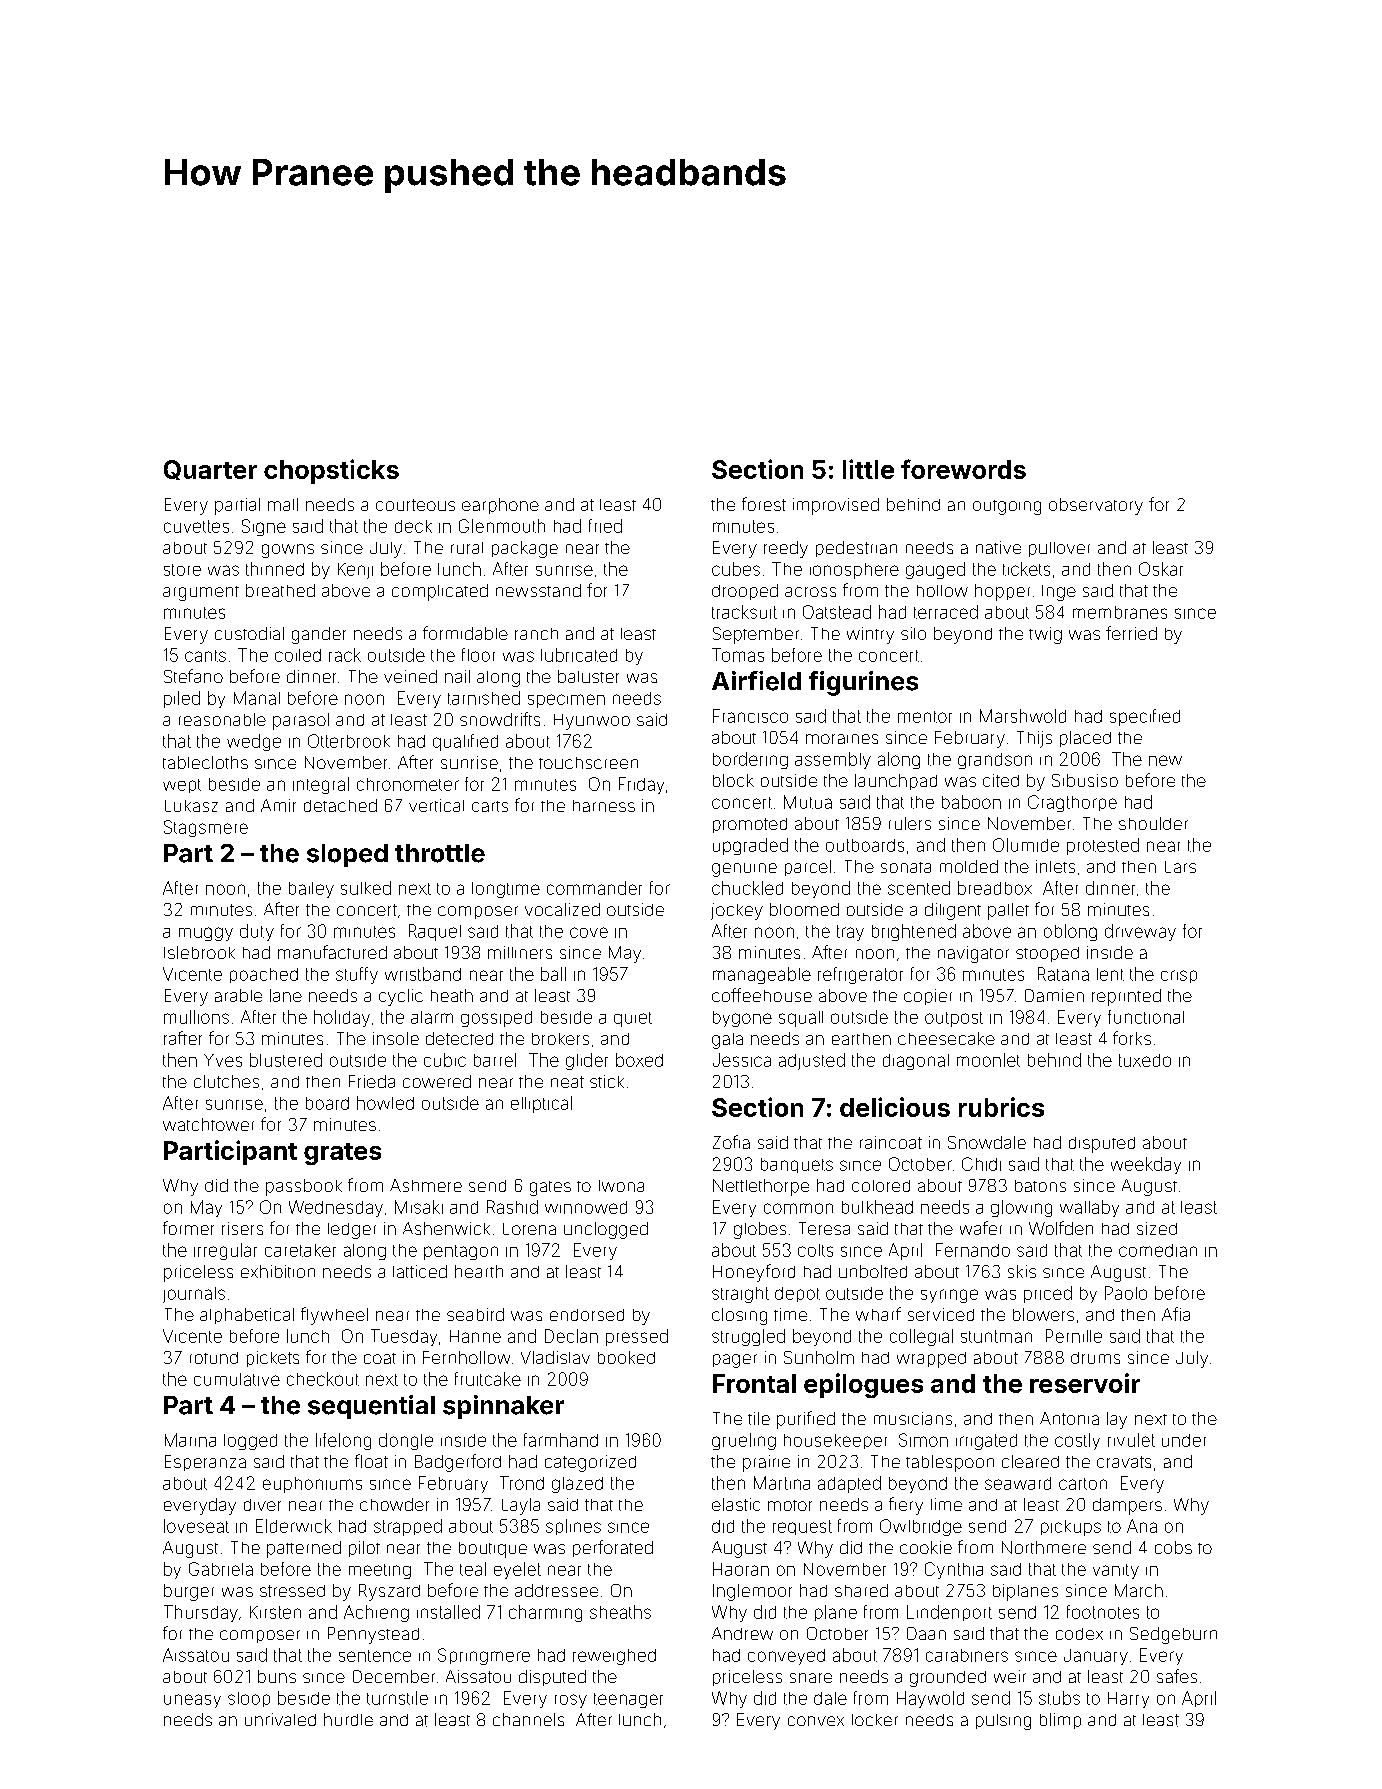 This screenshot has width=1382, height=1789. What do you see at coordinates (1146, 1165) in the screenshot?
I see `weekday` at bounding box center [1146, 1165].
